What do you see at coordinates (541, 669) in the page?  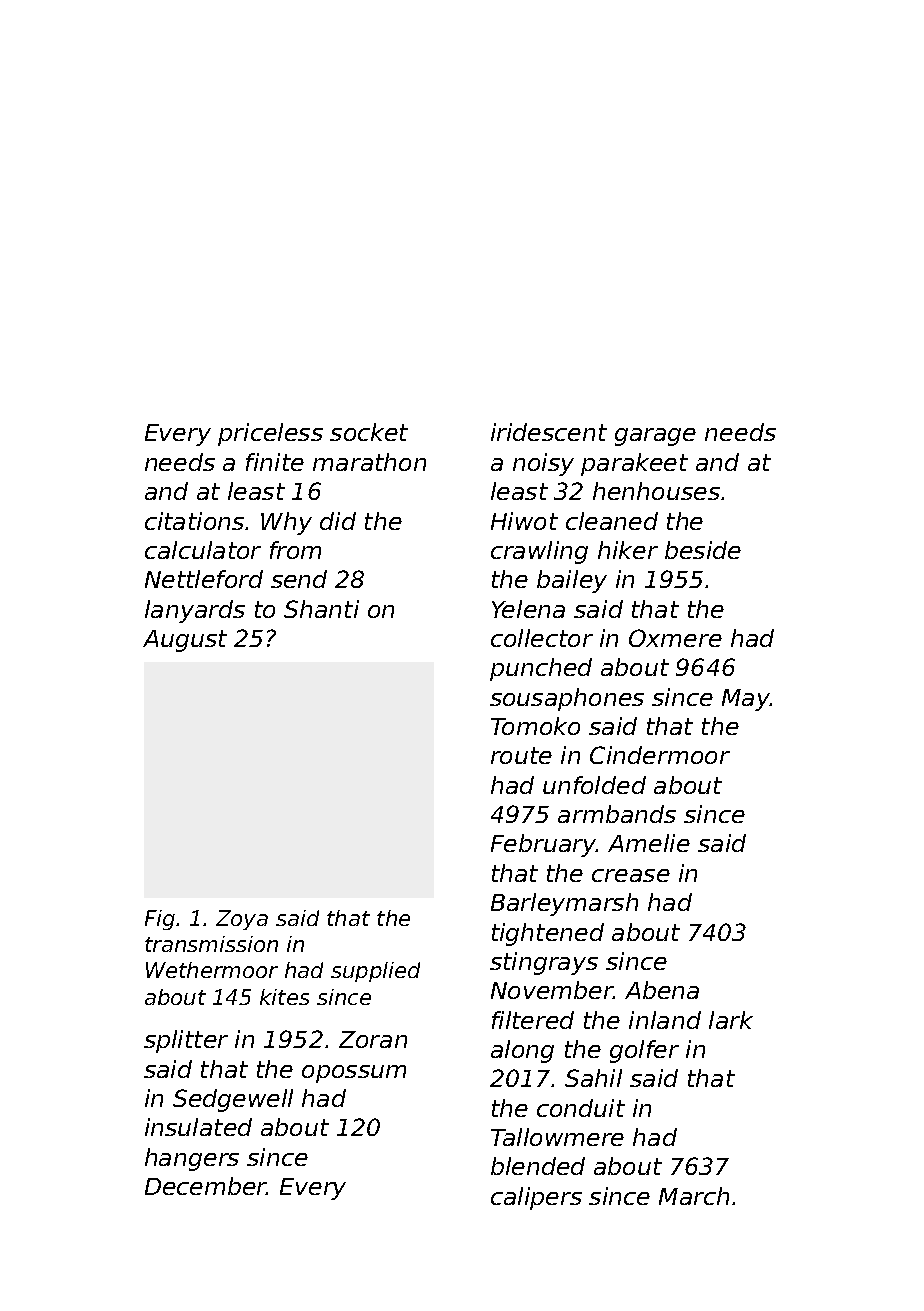 I see `punched` at bounding box center [541, 669].
